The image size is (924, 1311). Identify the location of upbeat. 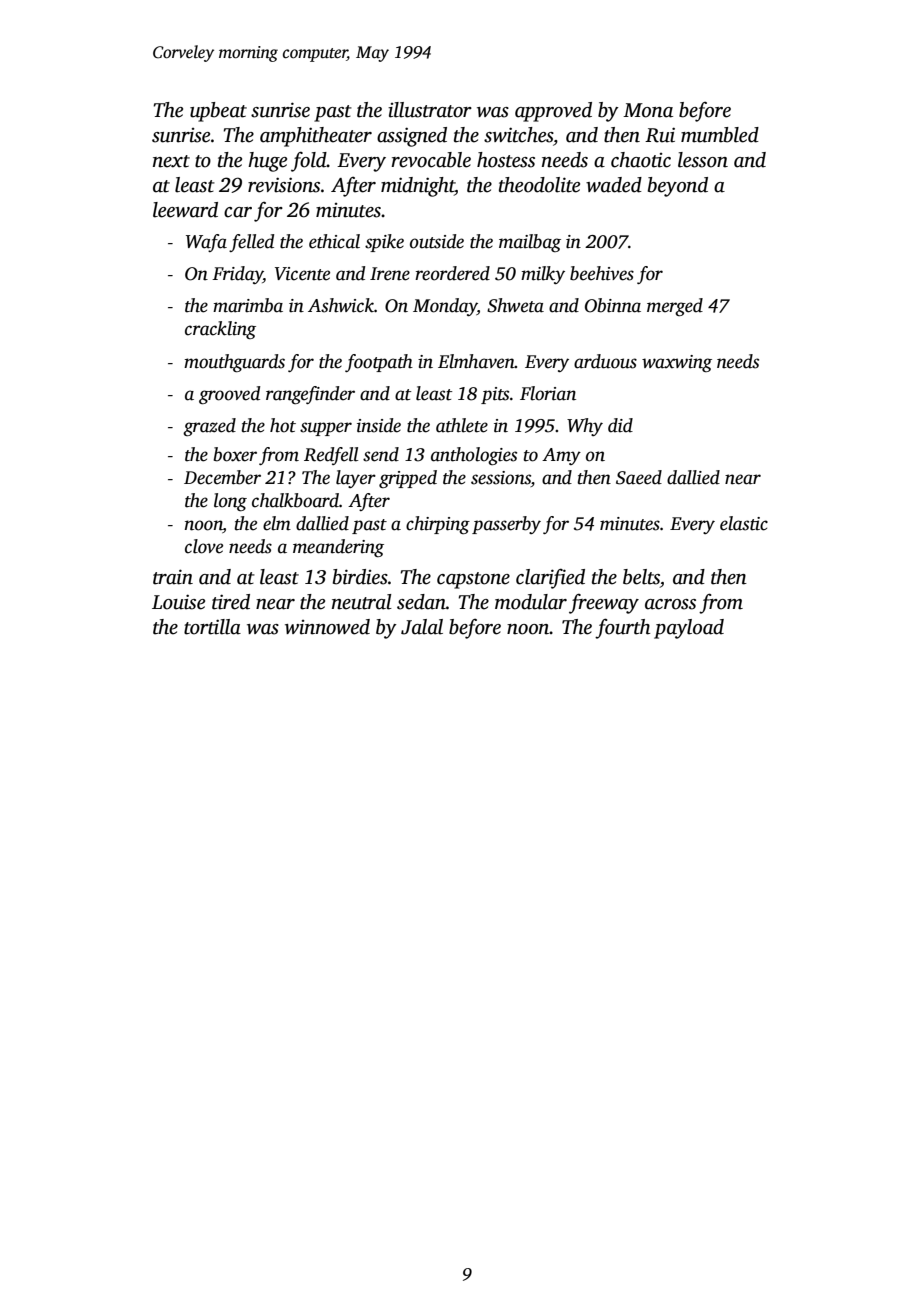
(218, 112).
